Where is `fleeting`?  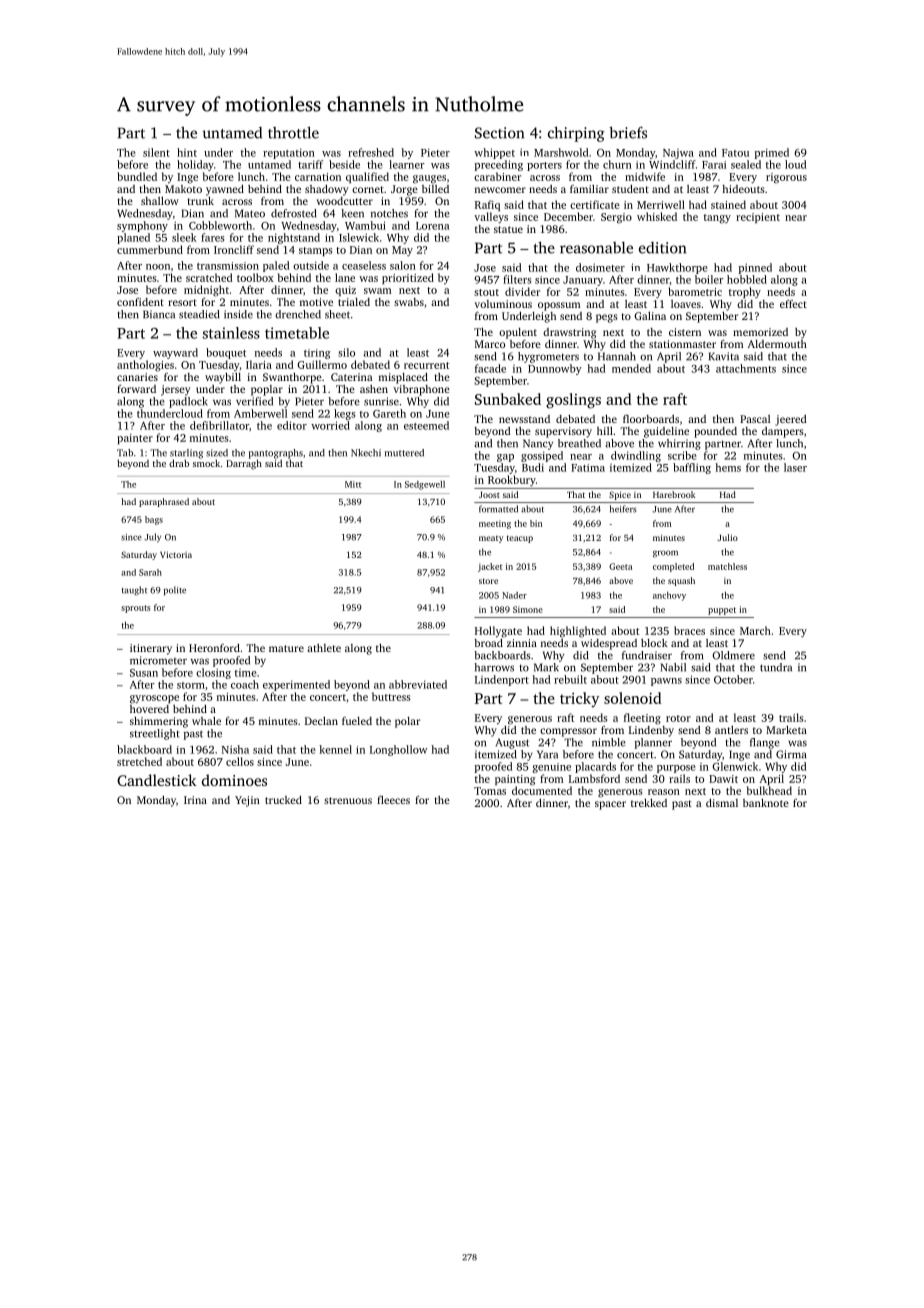 fleeting is located at coordinates (642, 719).
